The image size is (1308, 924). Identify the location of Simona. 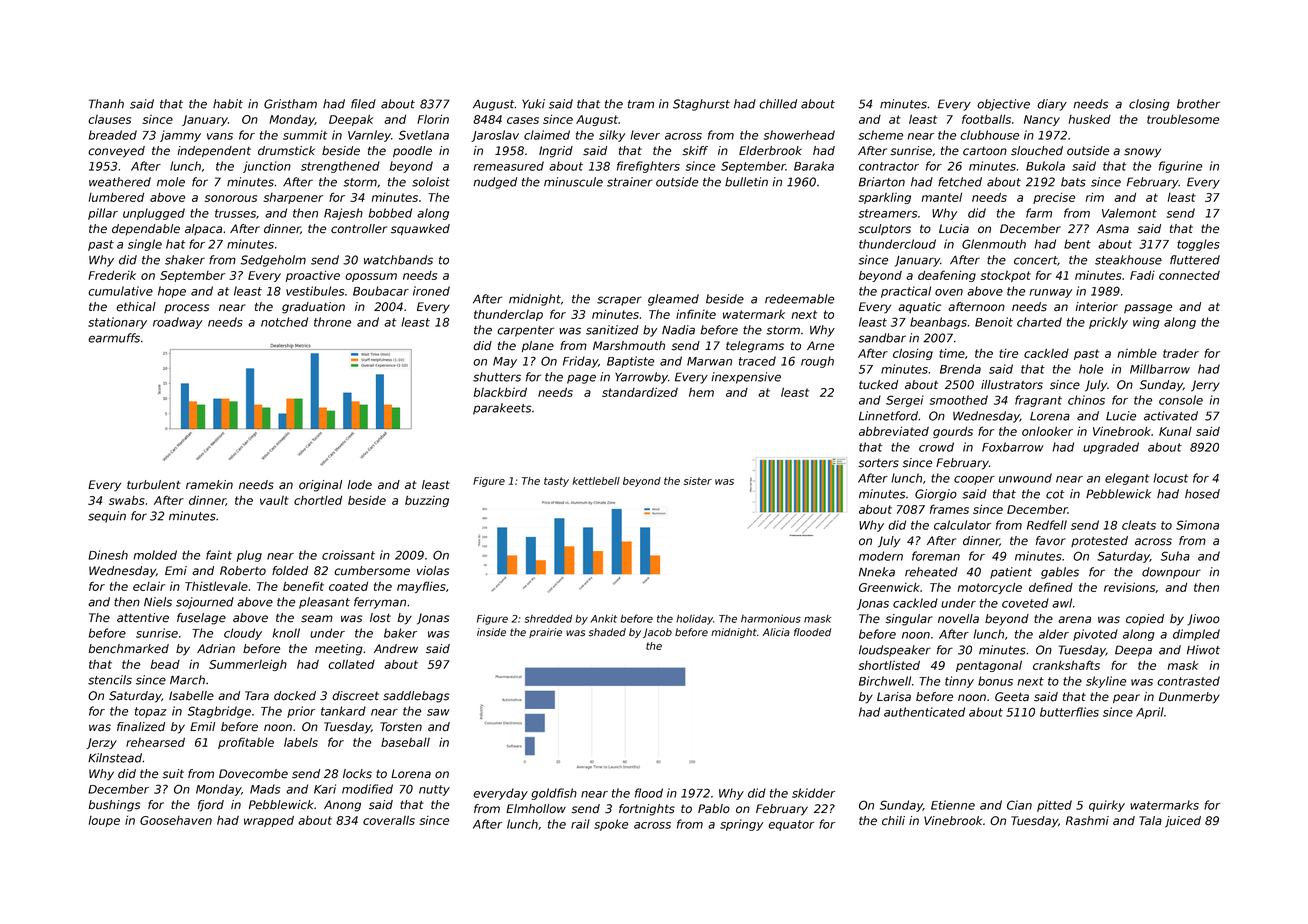
(1197, 525).
